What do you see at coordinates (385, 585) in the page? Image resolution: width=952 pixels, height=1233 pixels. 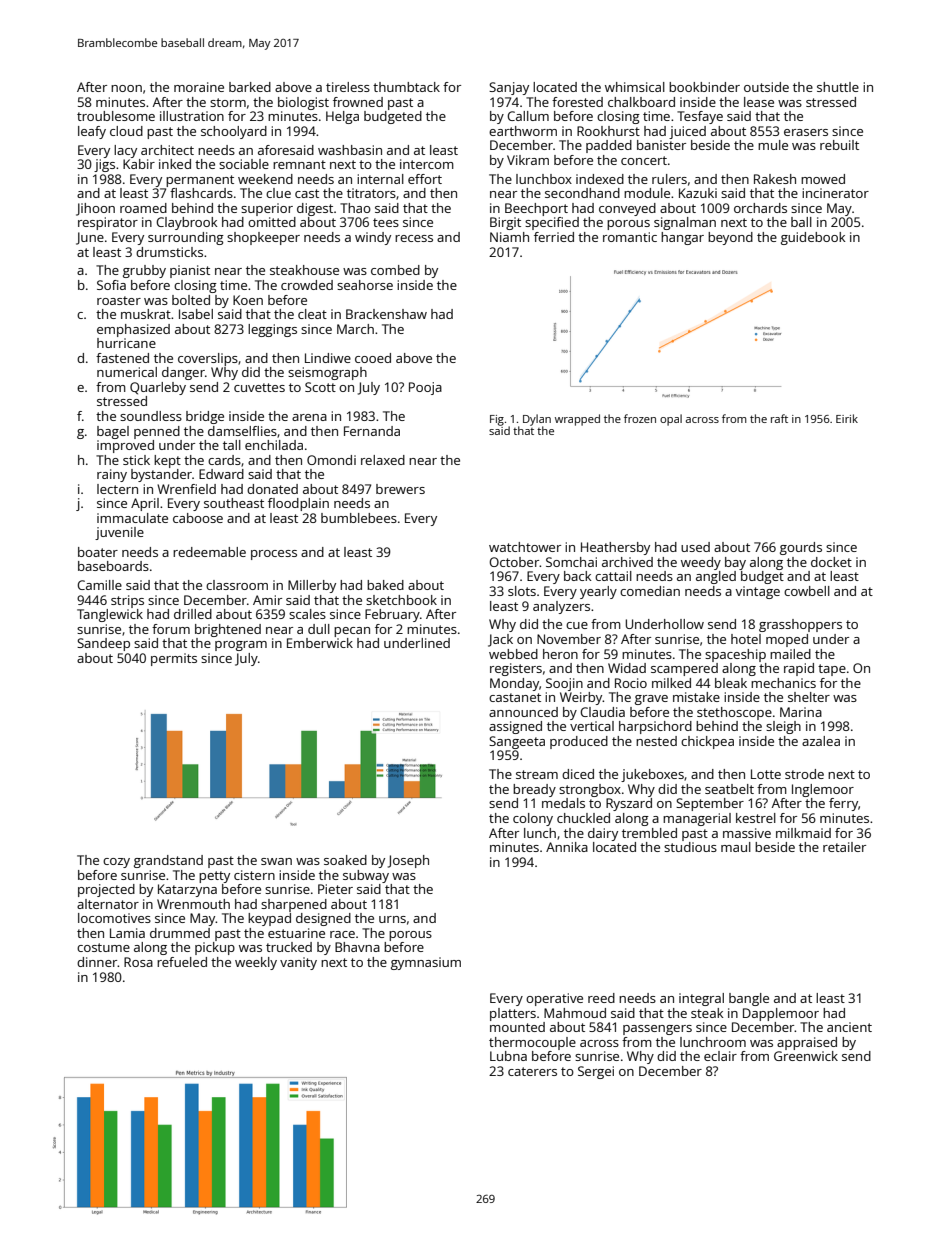 I see `baked` at bounding box center [385, 585].
